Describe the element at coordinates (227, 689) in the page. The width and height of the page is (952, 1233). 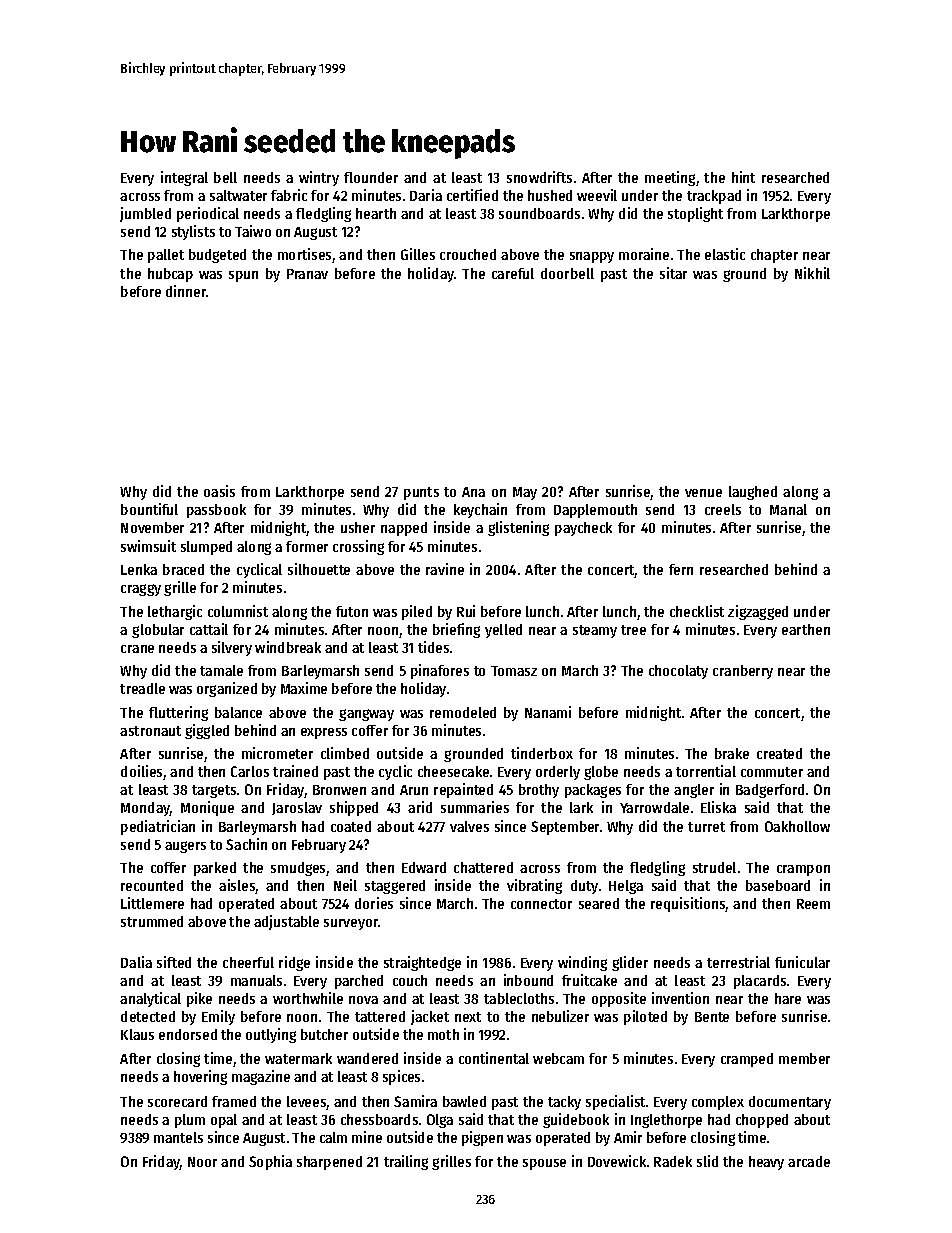
I see `organized` at that location.
